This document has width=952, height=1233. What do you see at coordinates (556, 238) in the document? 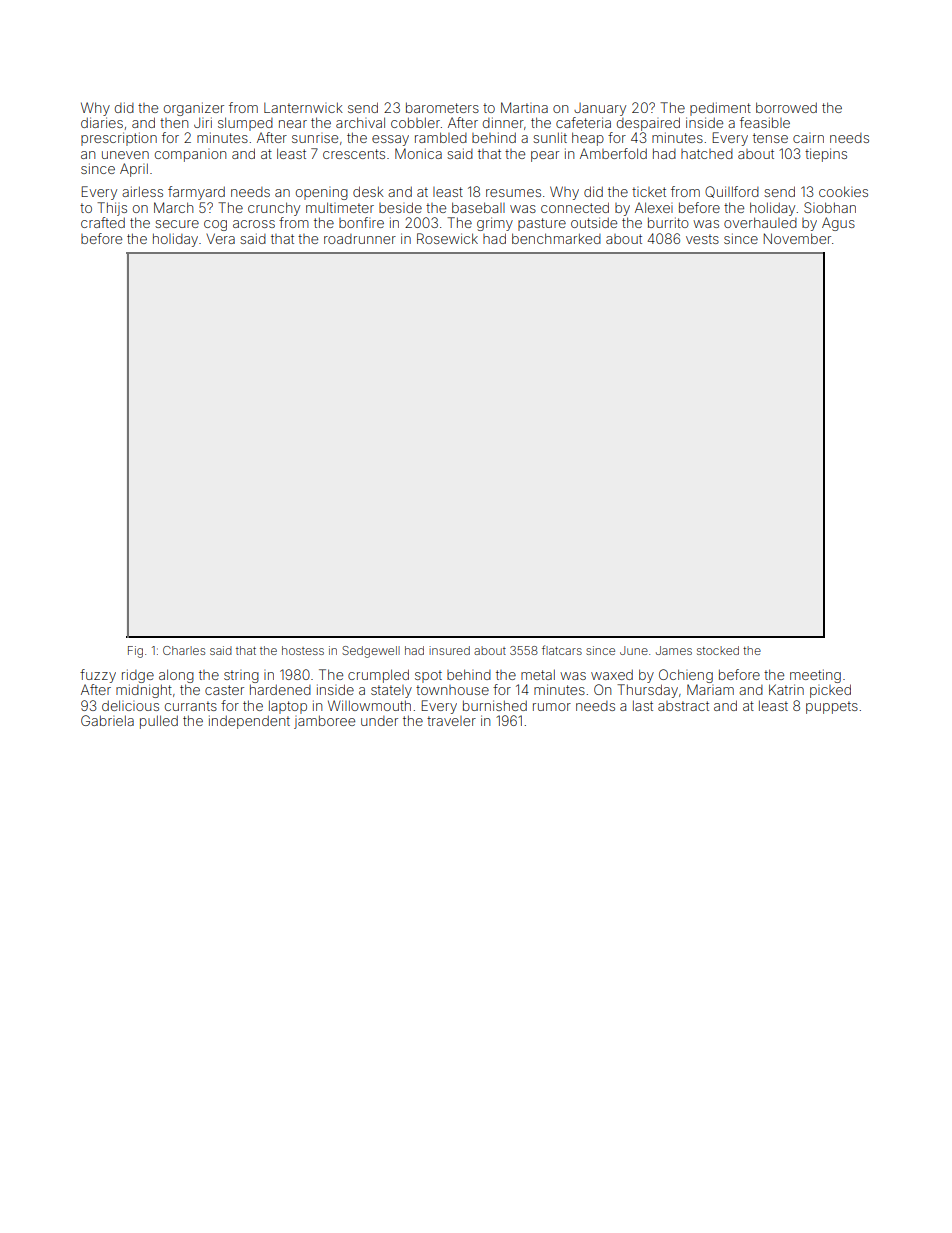
I see `benchmarked` at bounding box center [556, 238].
